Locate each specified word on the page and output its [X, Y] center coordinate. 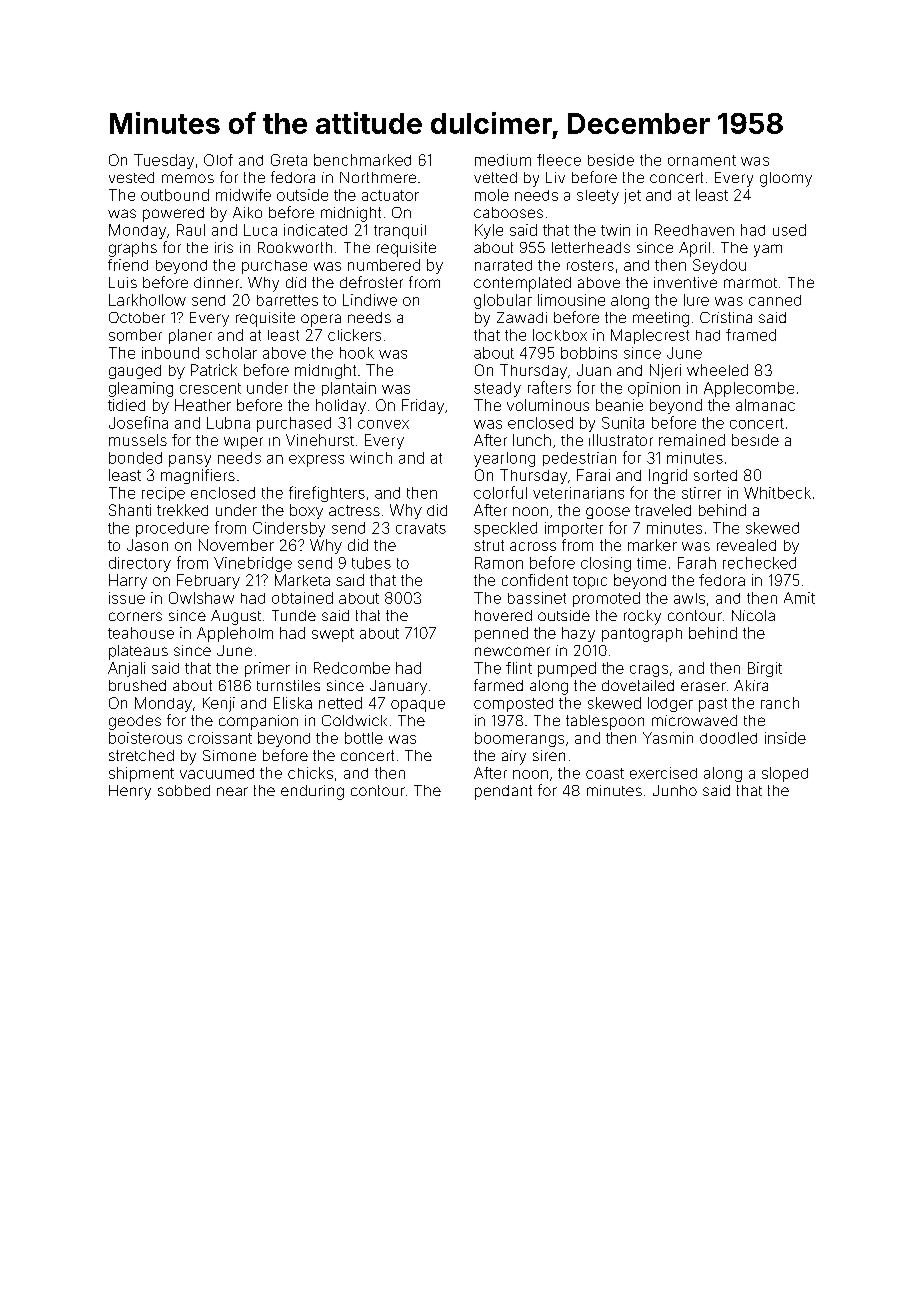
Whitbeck [777, 493]
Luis [123, 282]
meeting [661, 319]
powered [173, 214]
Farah [697, 563]
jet [632, 196]
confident [535, 580]
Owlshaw [201, 598]
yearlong [504, 459]
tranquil [400, 231]
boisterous [145, 738]
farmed [498, 685]
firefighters [327, 494]
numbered [384, 265]
